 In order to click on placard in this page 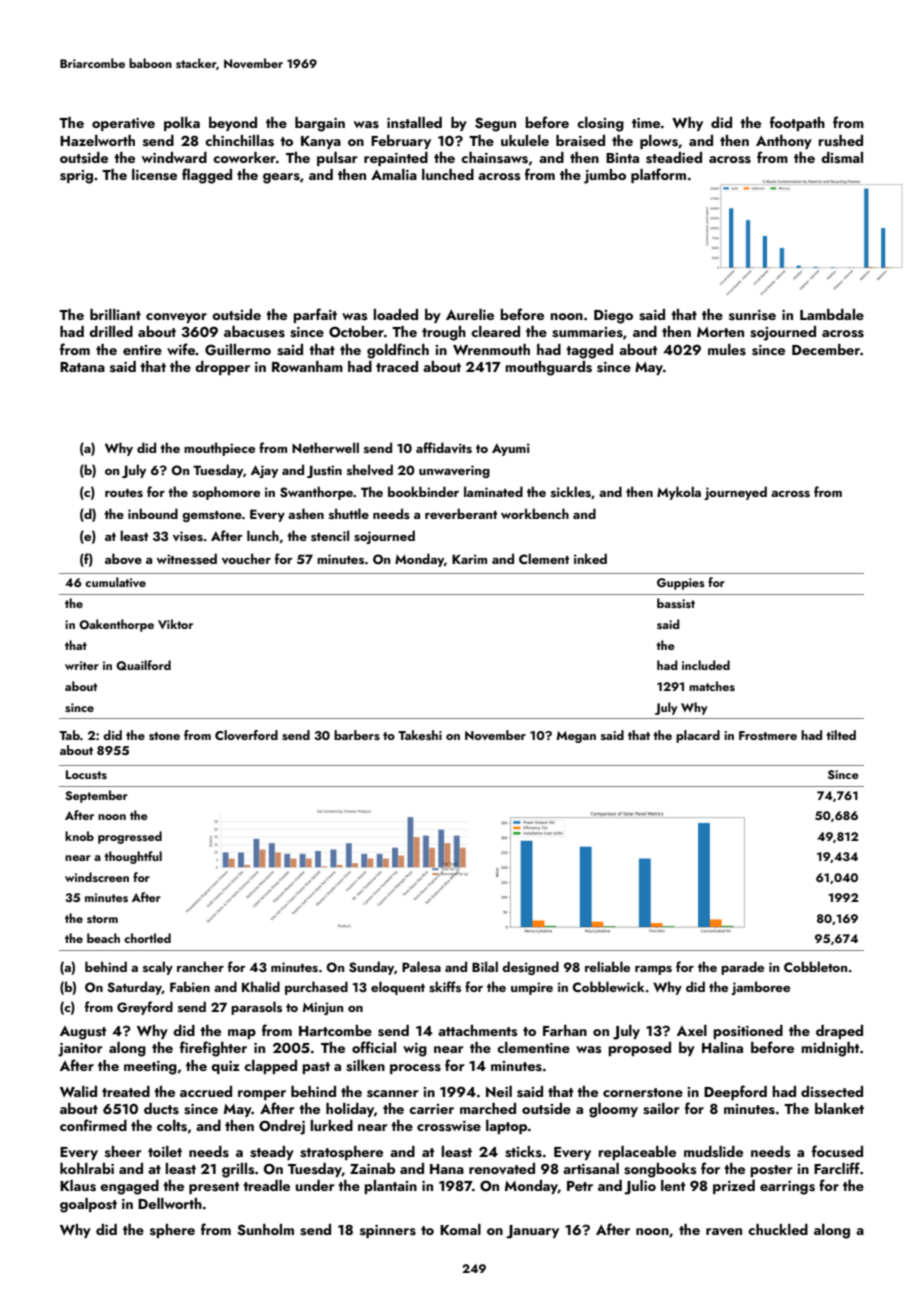, I will do `click(698, 736)`.
